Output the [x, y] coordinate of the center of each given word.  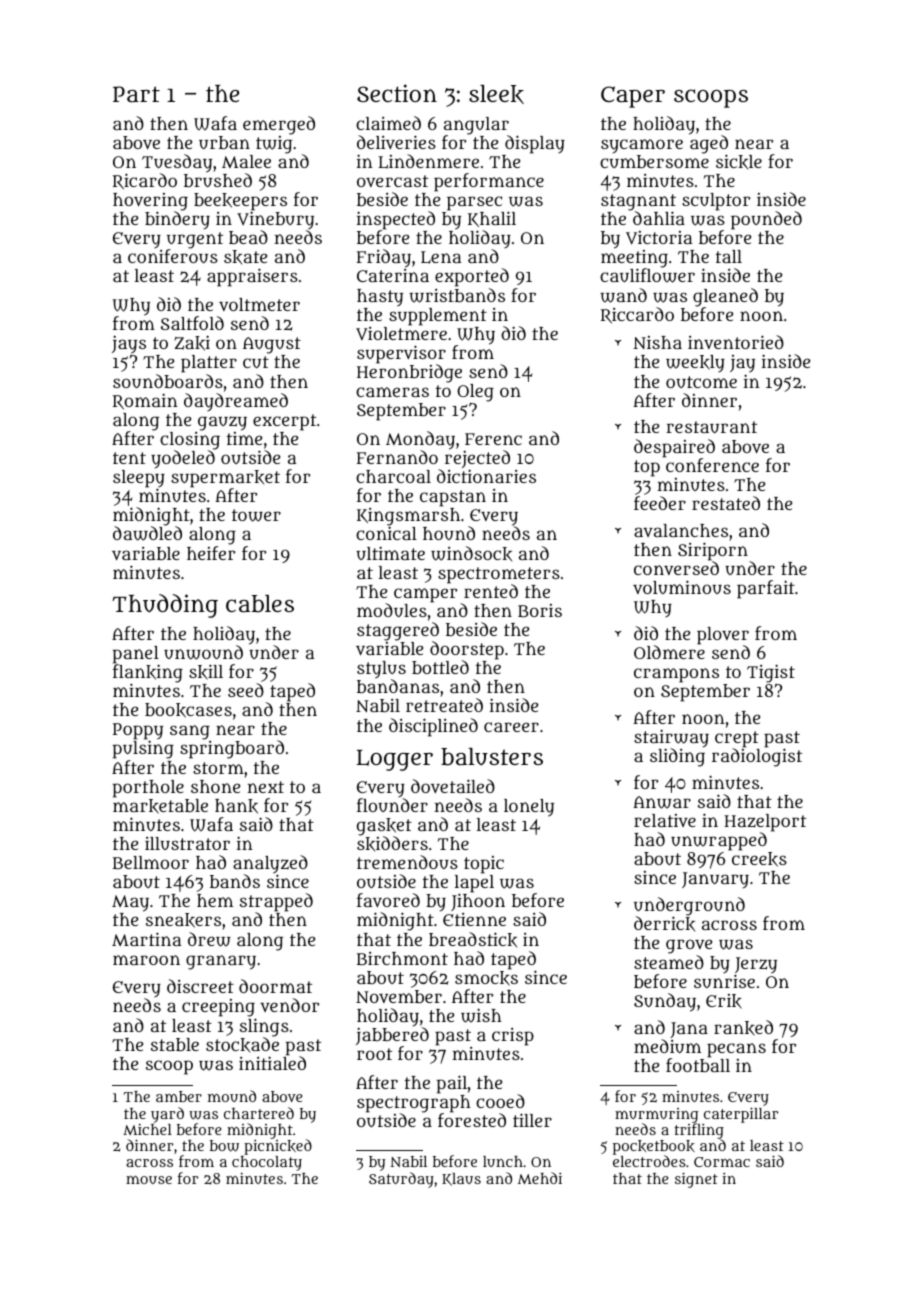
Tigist [771, 673]
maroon [146, 960]
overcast [392, 181]
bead [248, 237]
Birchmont [402, 958]
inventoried [736, 342]
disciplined [433, 727]
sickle [739, 161]
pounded [766, 220]
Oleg [475, 393]
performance [489, 182]
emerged [279, 125]
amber [179, 1096]
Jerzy [756, 965]
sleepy [139, 479]
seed [246, 690]
